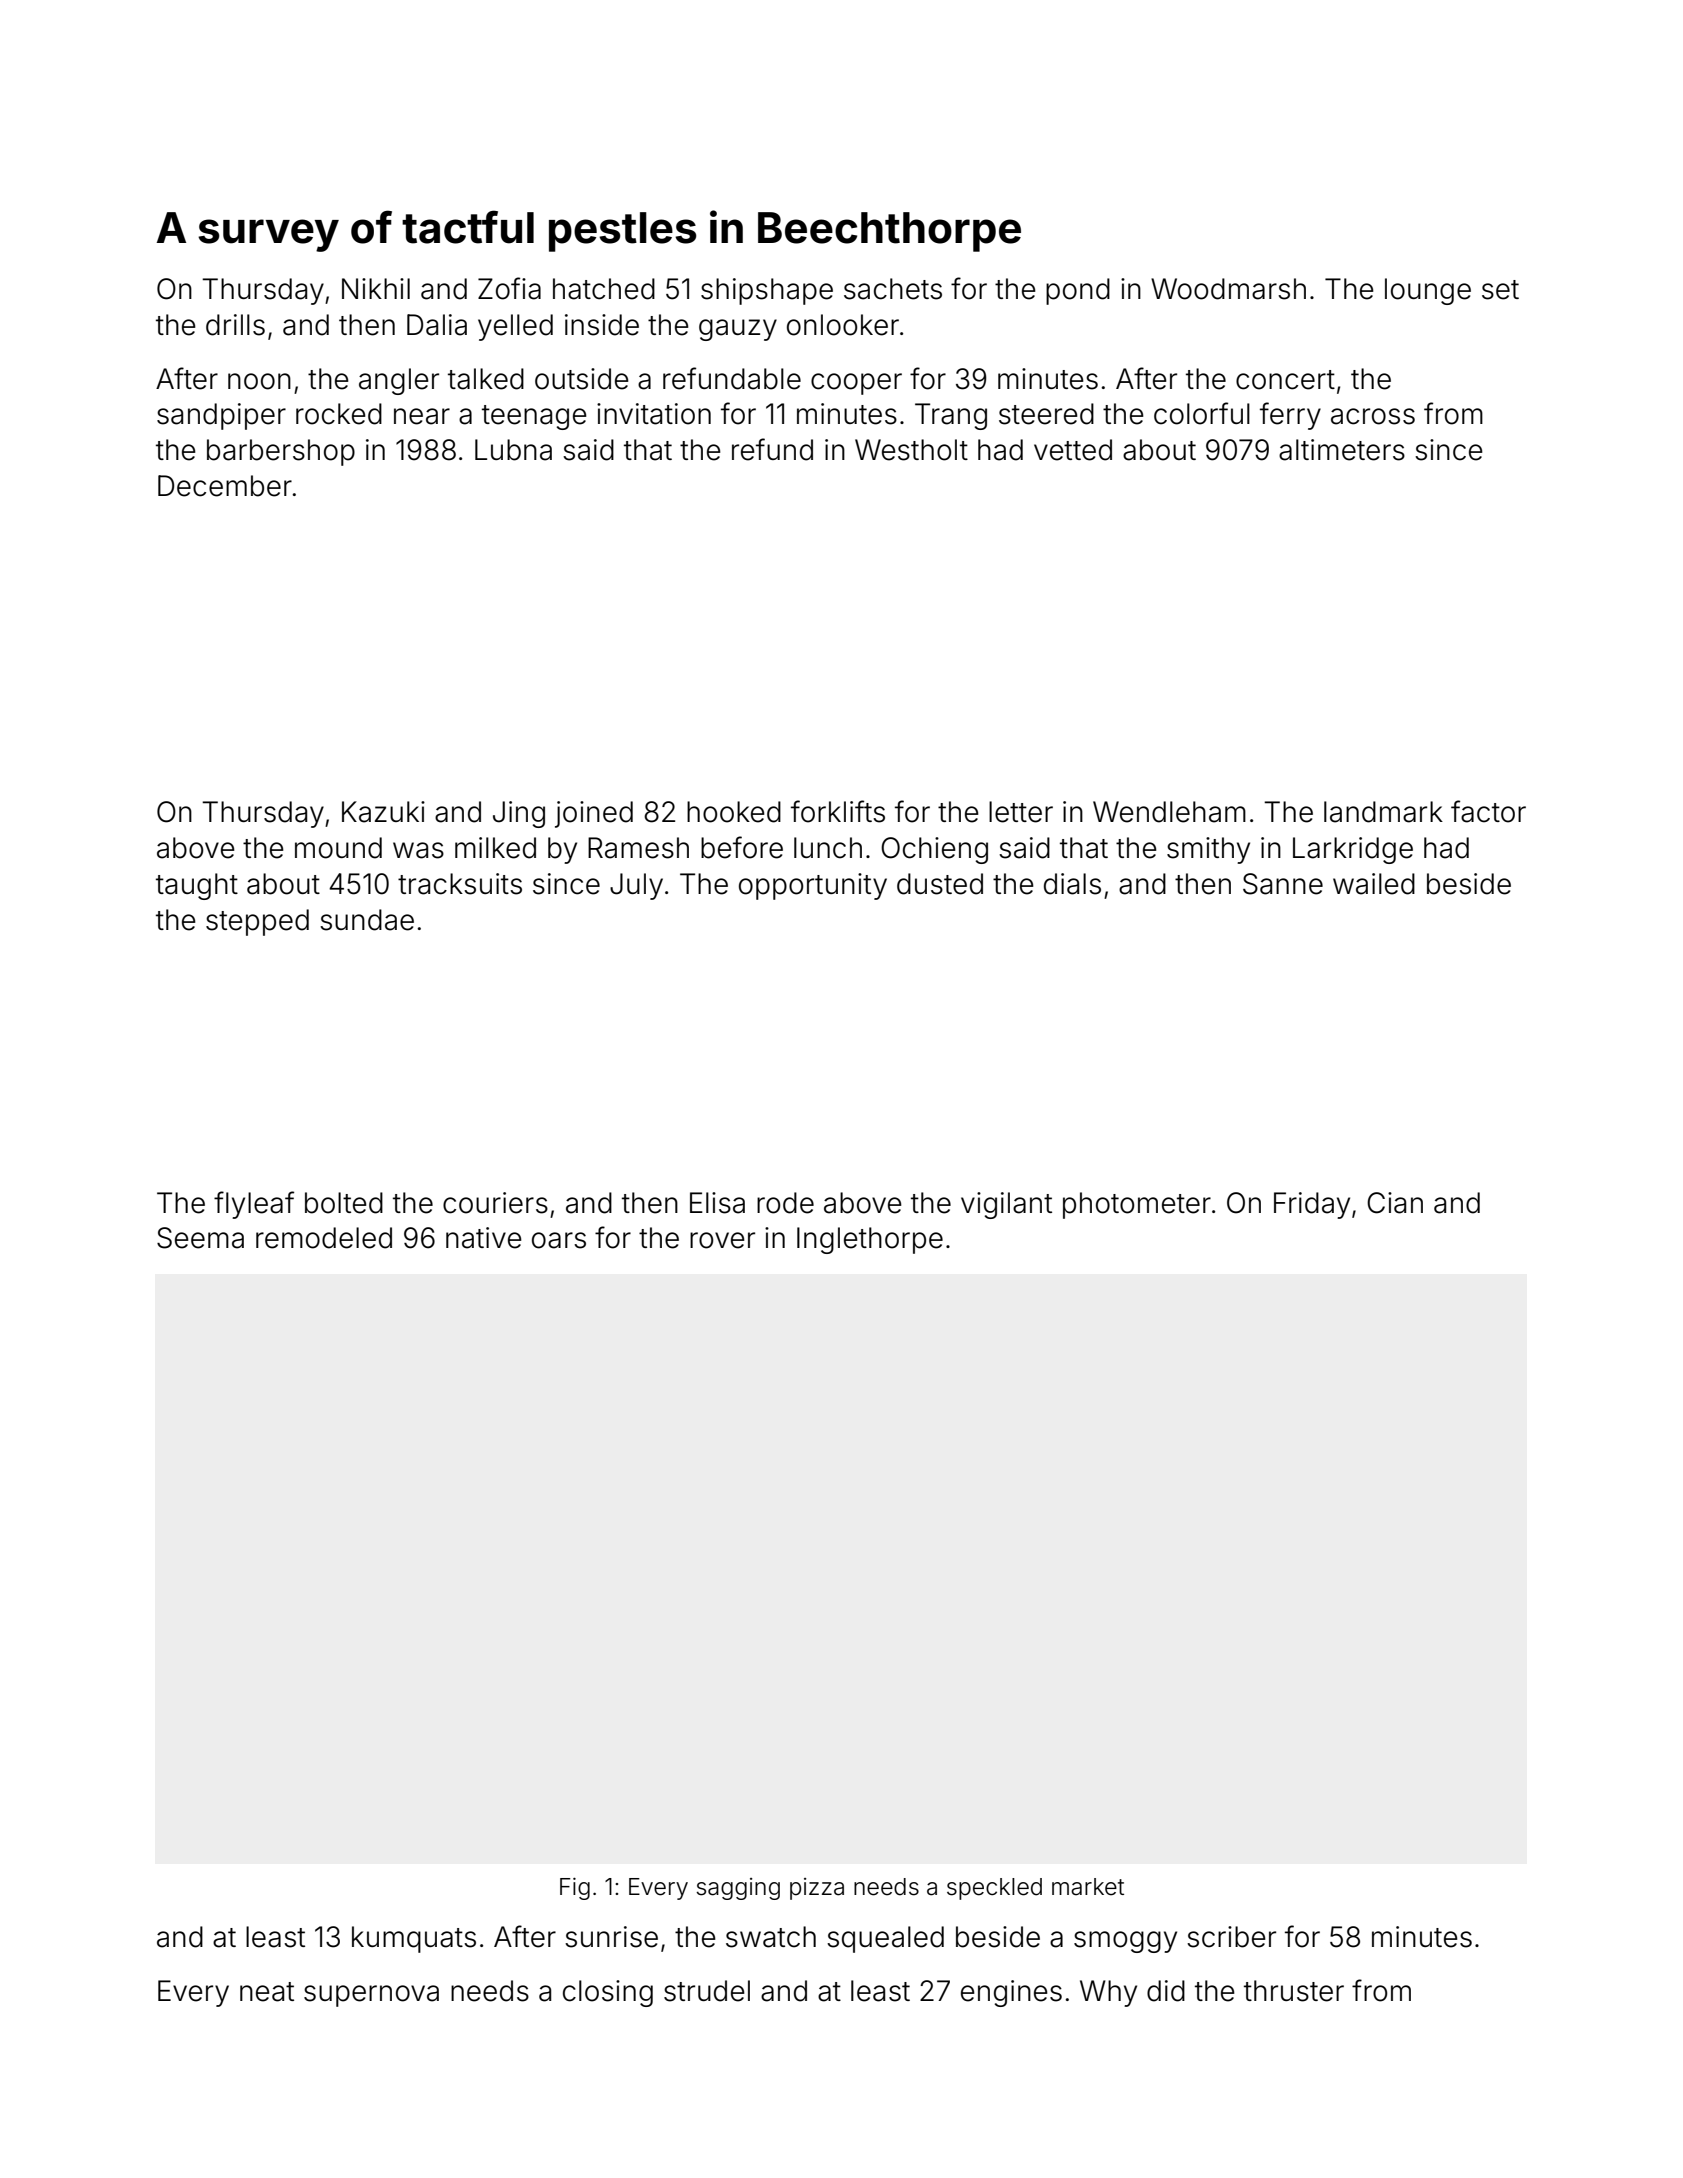 This screenshot has height=2178, width=1683. What do you see at coordinates (738, 1889) in the screenshot?
I see `sagging` at bounding box center [738, 1889].
